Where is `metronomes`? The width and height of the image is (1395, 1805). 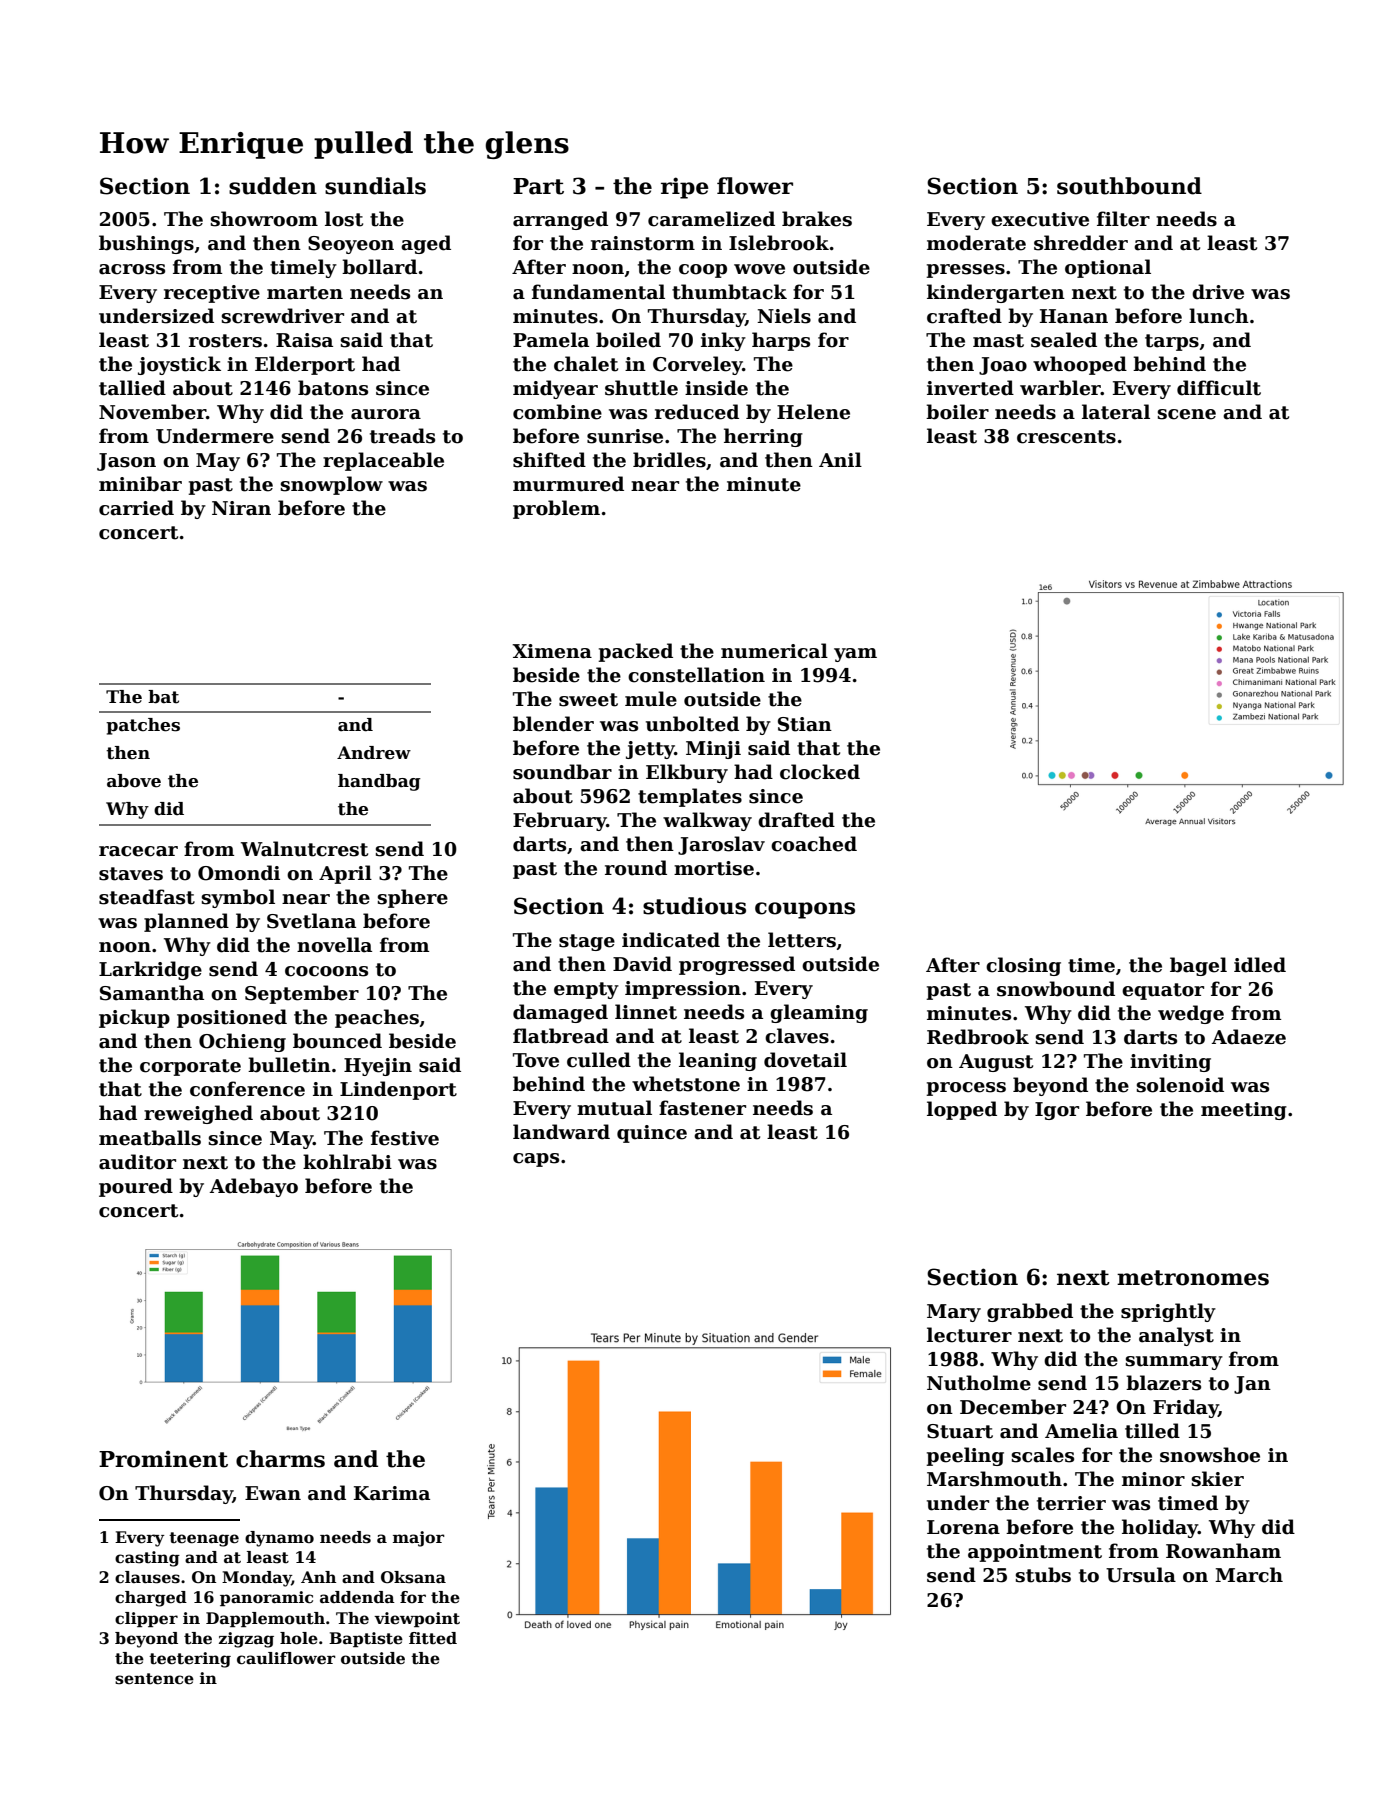
metronomes is located at coordinates (1193, 1278).
